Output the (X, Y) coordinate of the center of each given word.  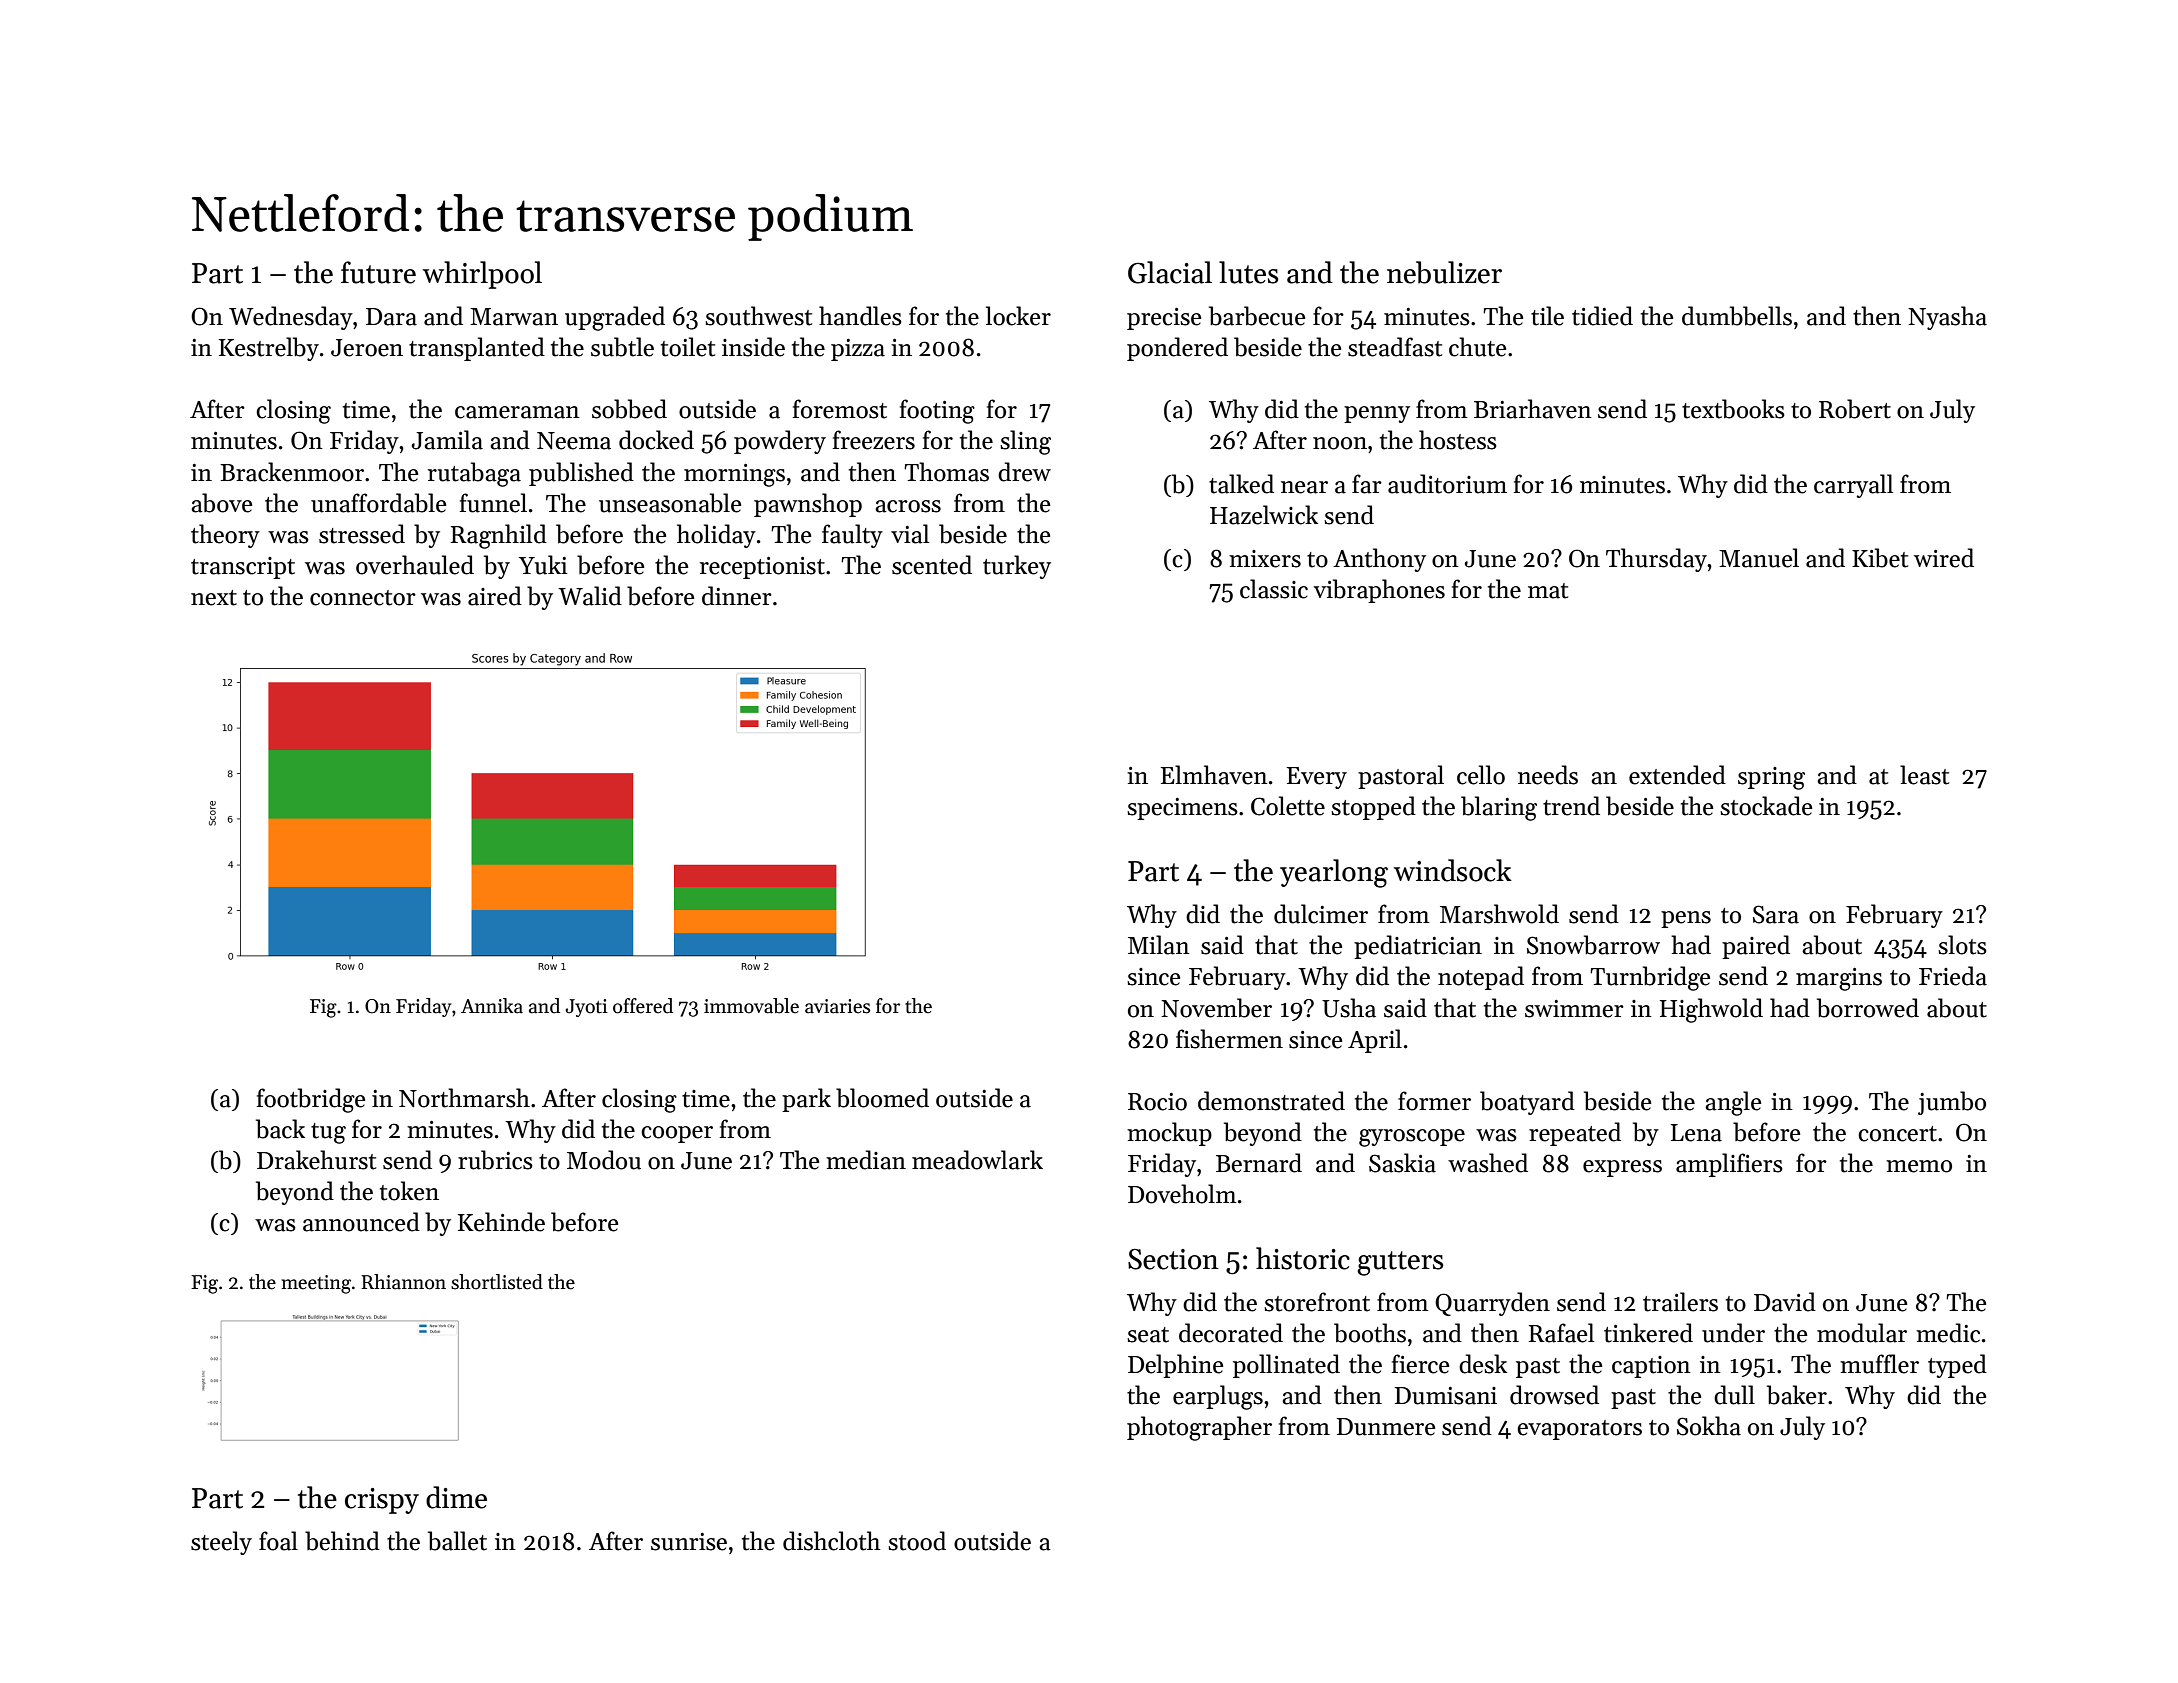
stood (917, 1541)
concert (1897, 1134)
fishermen (1229, 1039)
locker (1018, 316)
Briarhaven (1533, 409)
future (378, 272)
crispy (382, 1501)
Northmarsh (464, 1098)
